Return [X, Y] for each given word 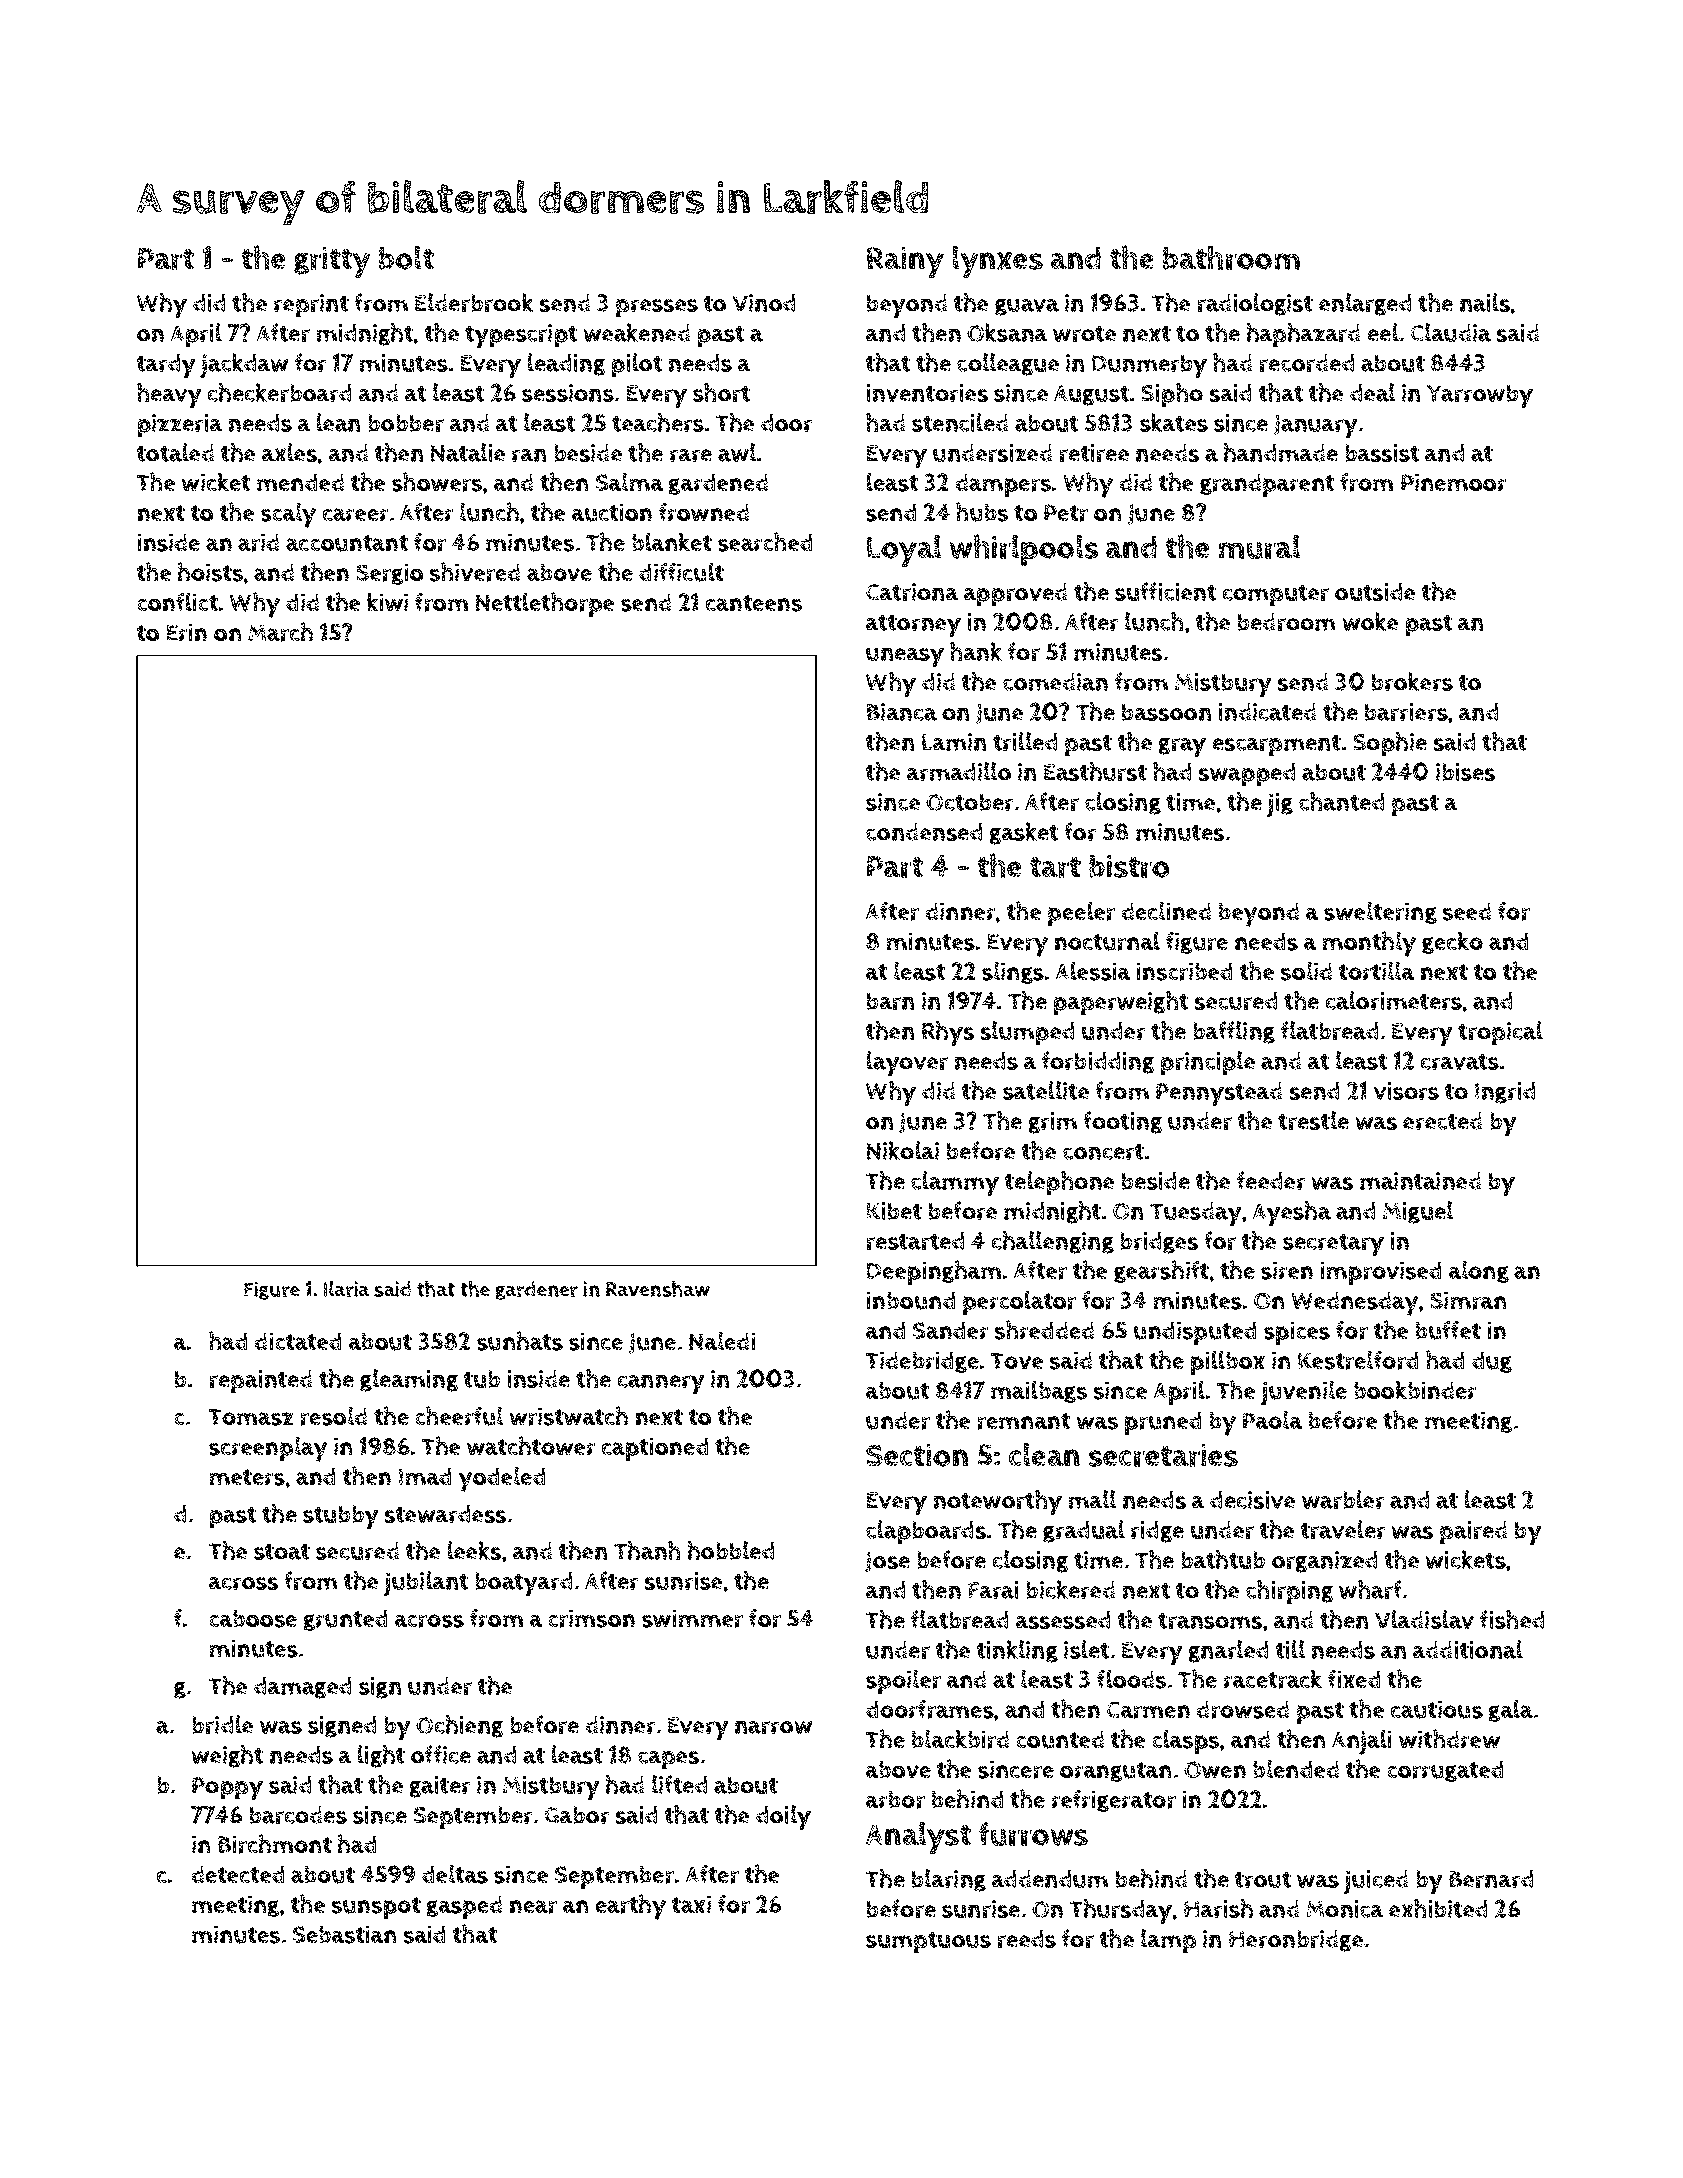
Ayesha [1291, 1214]
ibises [1465, 772]
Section [917, 1455]
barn [890, 1001]
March [280, 632]
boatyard [523, 1584]
